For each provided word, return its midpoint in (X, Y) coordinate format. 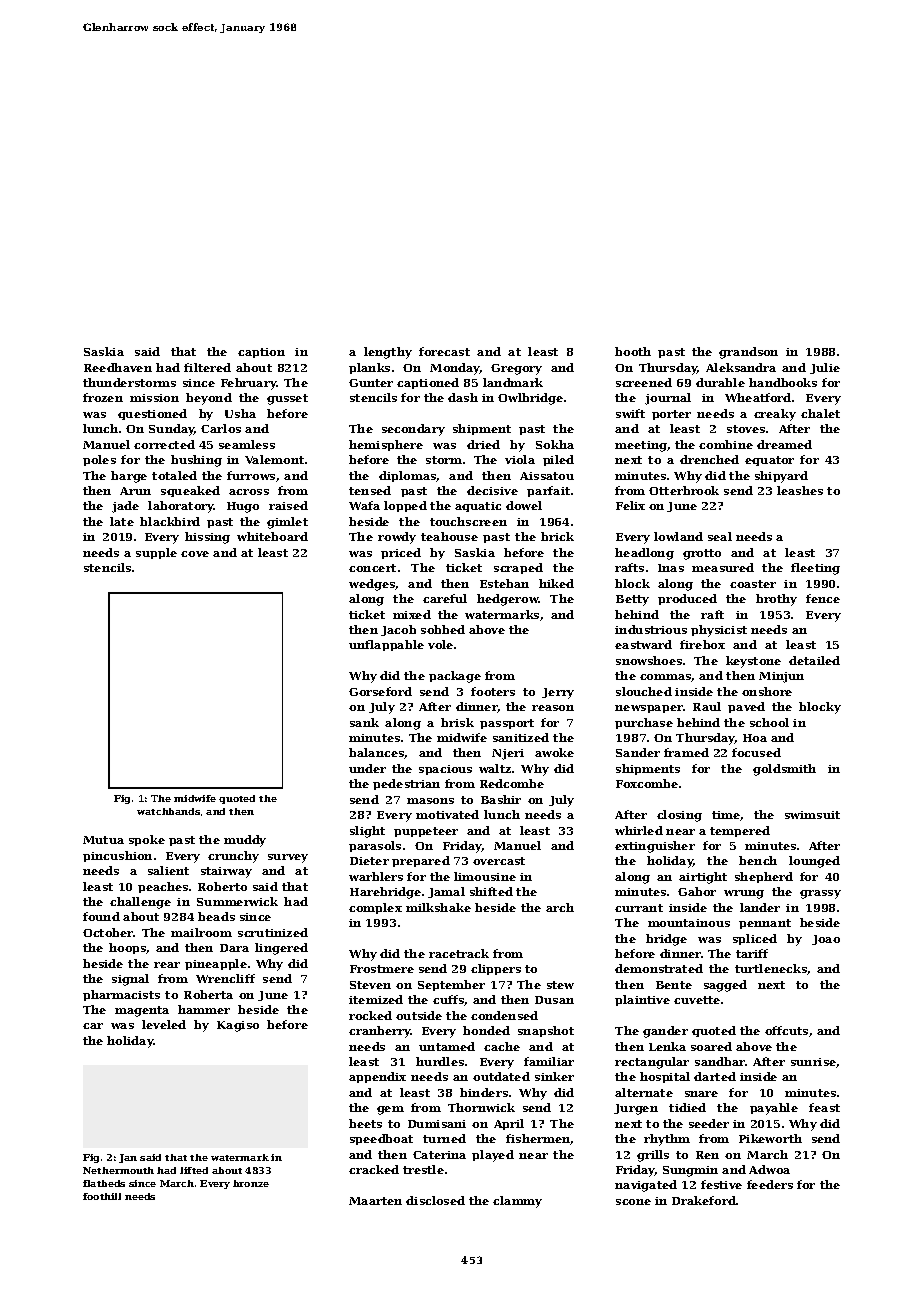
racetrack (459, 953)
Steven (370, 985)
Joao (826, 940)
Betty (632, 600)
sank (364, 722)
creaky (775, 415)
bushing (196, 461)
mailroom (201, 932)
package (455, 677)
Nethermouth (118, 1170)
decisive (492, 490)
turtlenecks (771, 968)
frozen (103, 397)
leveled (164, 1024)
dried (483, 444)
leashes (800, 490)
